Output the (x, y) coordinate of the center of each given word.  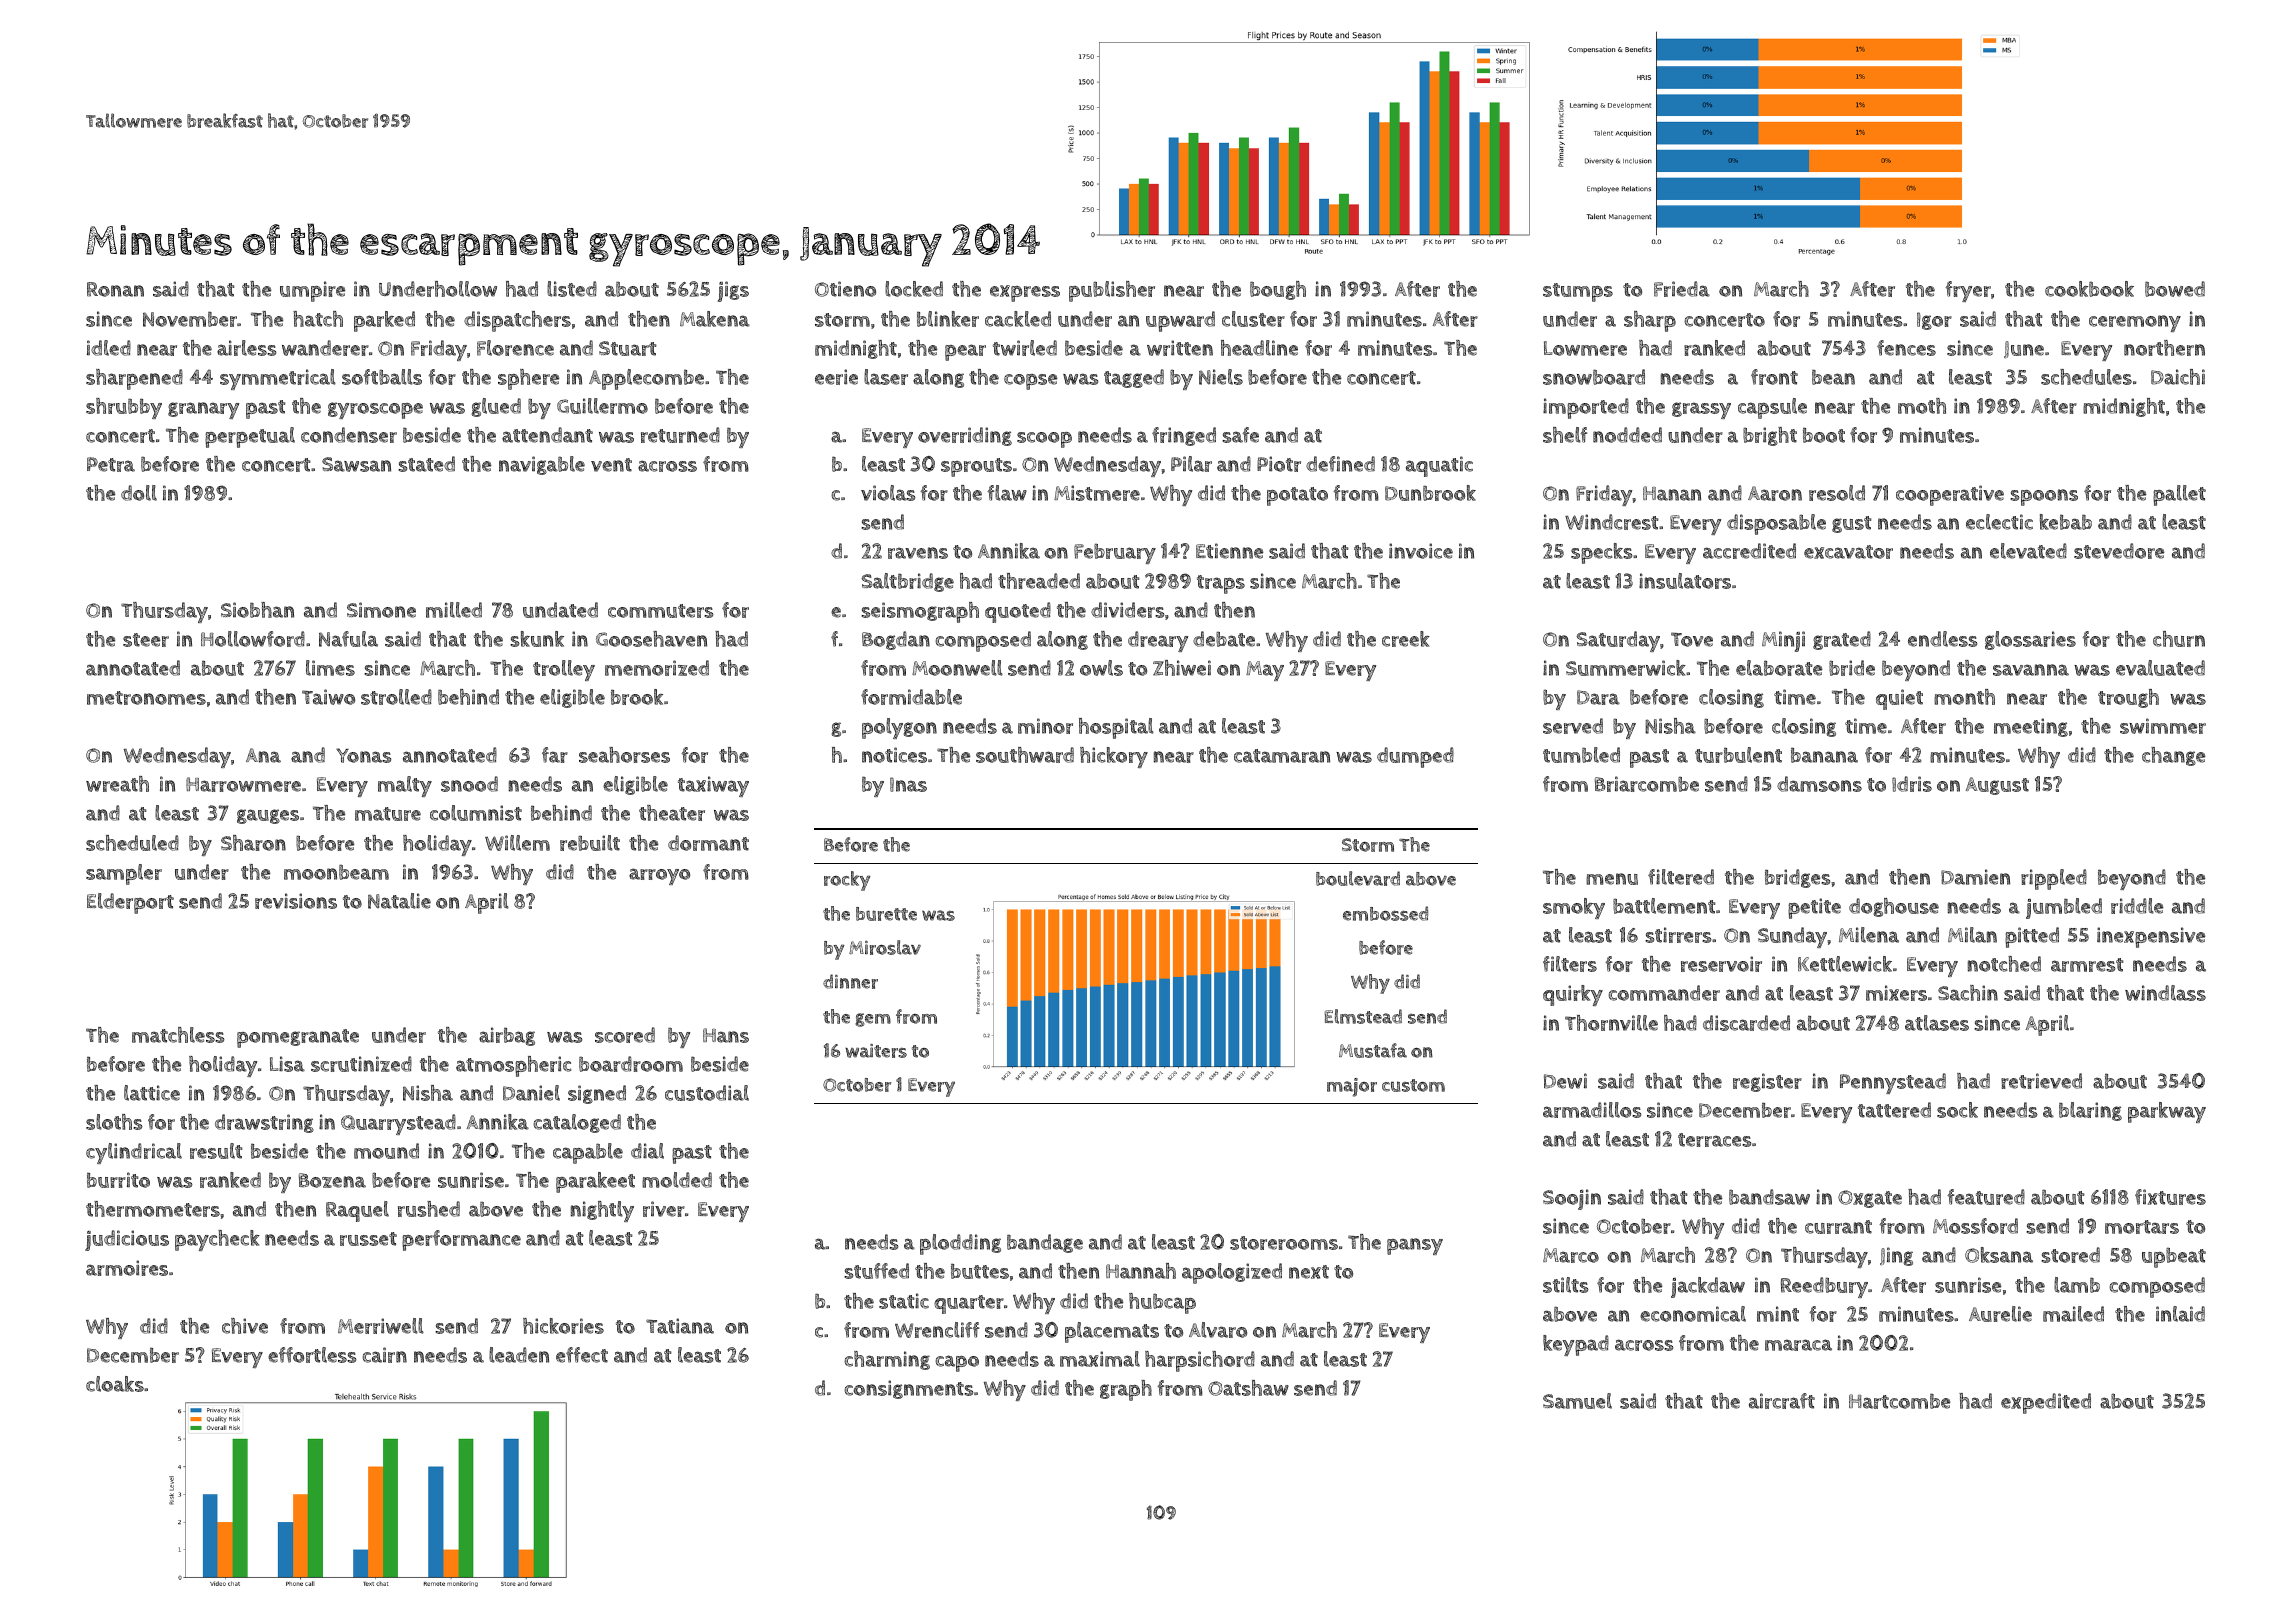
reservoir (1721, 964)
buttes (980, 1271)
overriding (965, 436)
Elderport (130, 903)
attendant (547, 435)
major (1352, 1087)
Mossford (1975, 1226)
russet (368, 1239)
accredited (1749, 551)
